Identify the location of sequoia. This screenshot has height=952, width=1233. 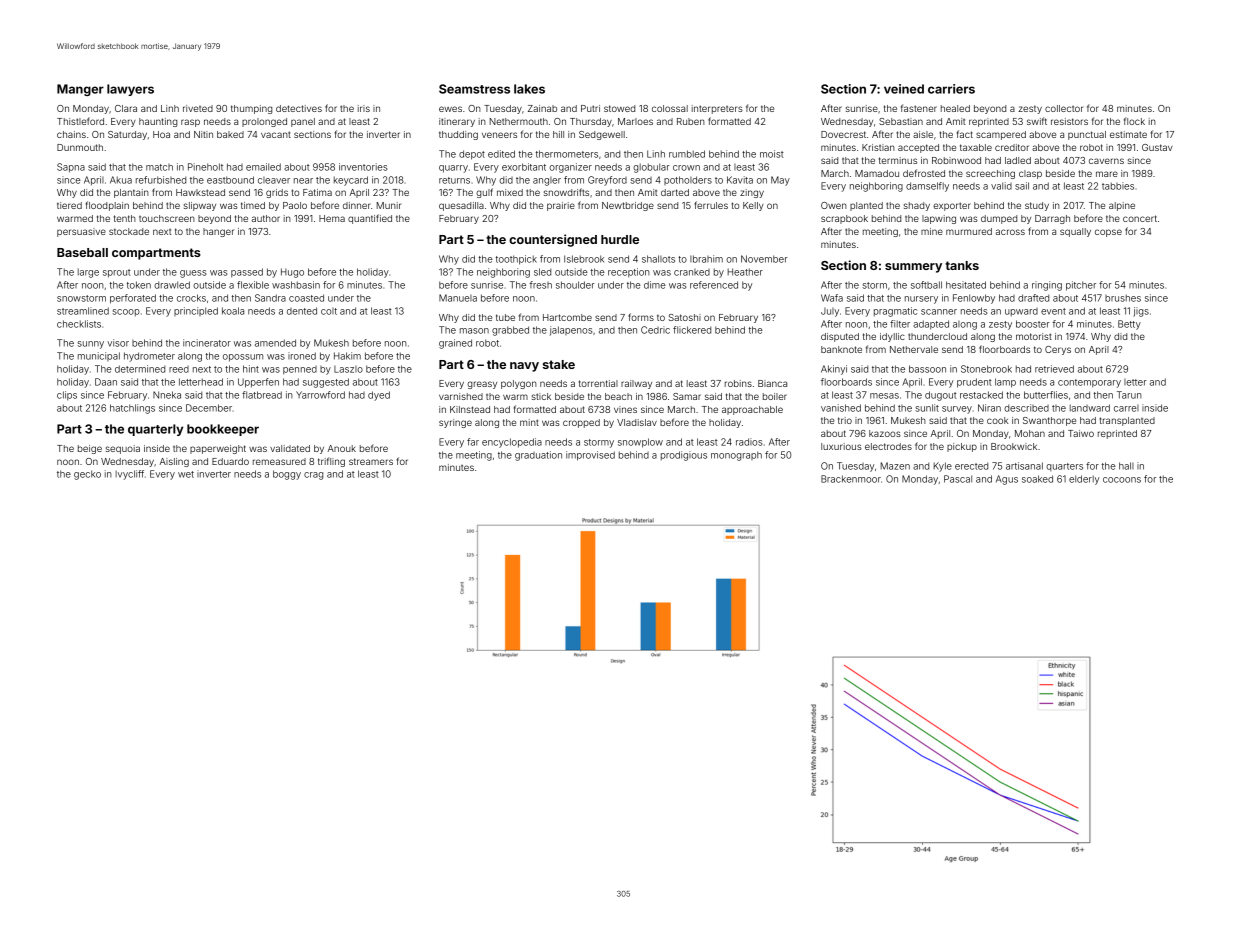
(123, 449).
